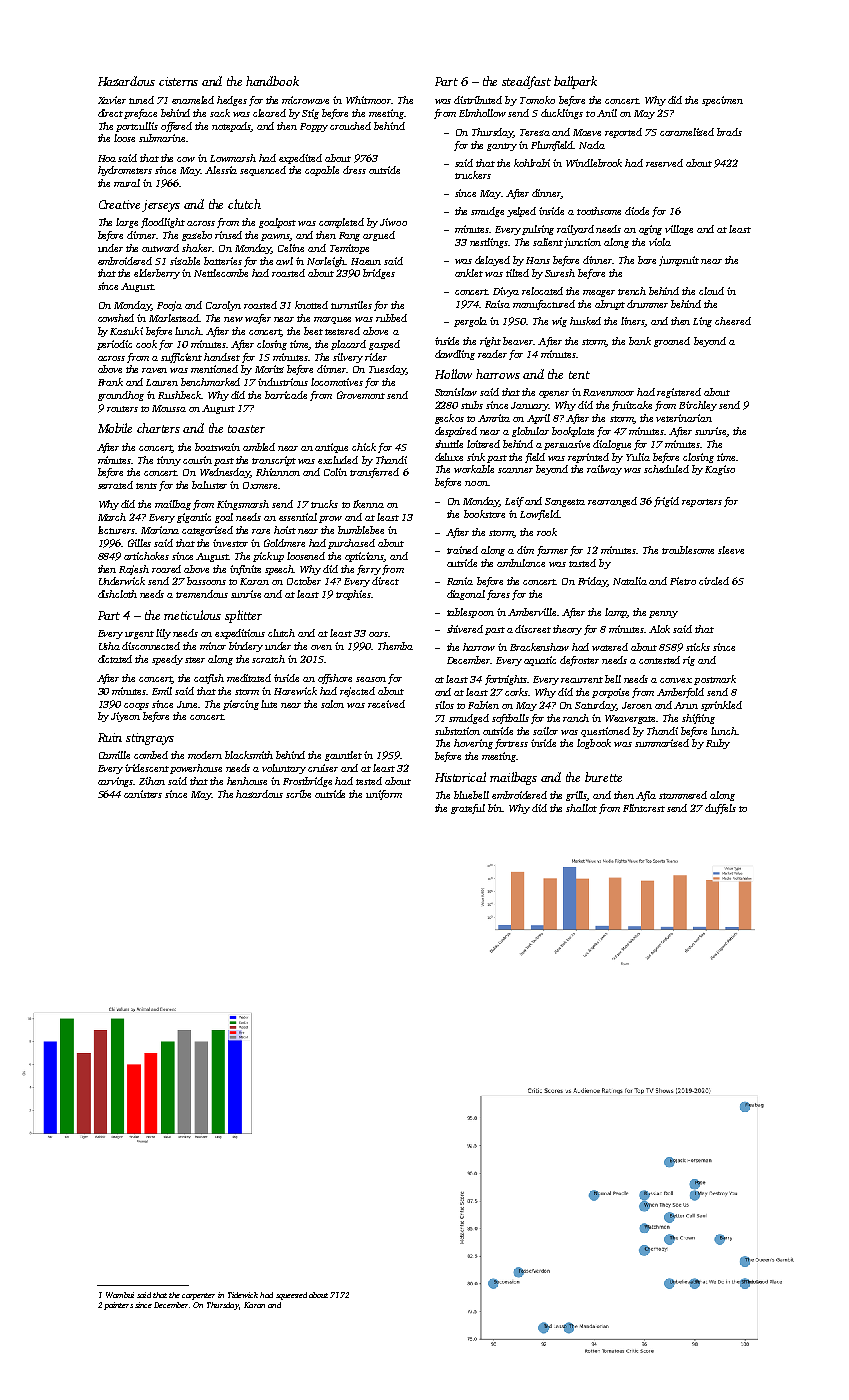  I want to click on sticks, so click(698, 647).
